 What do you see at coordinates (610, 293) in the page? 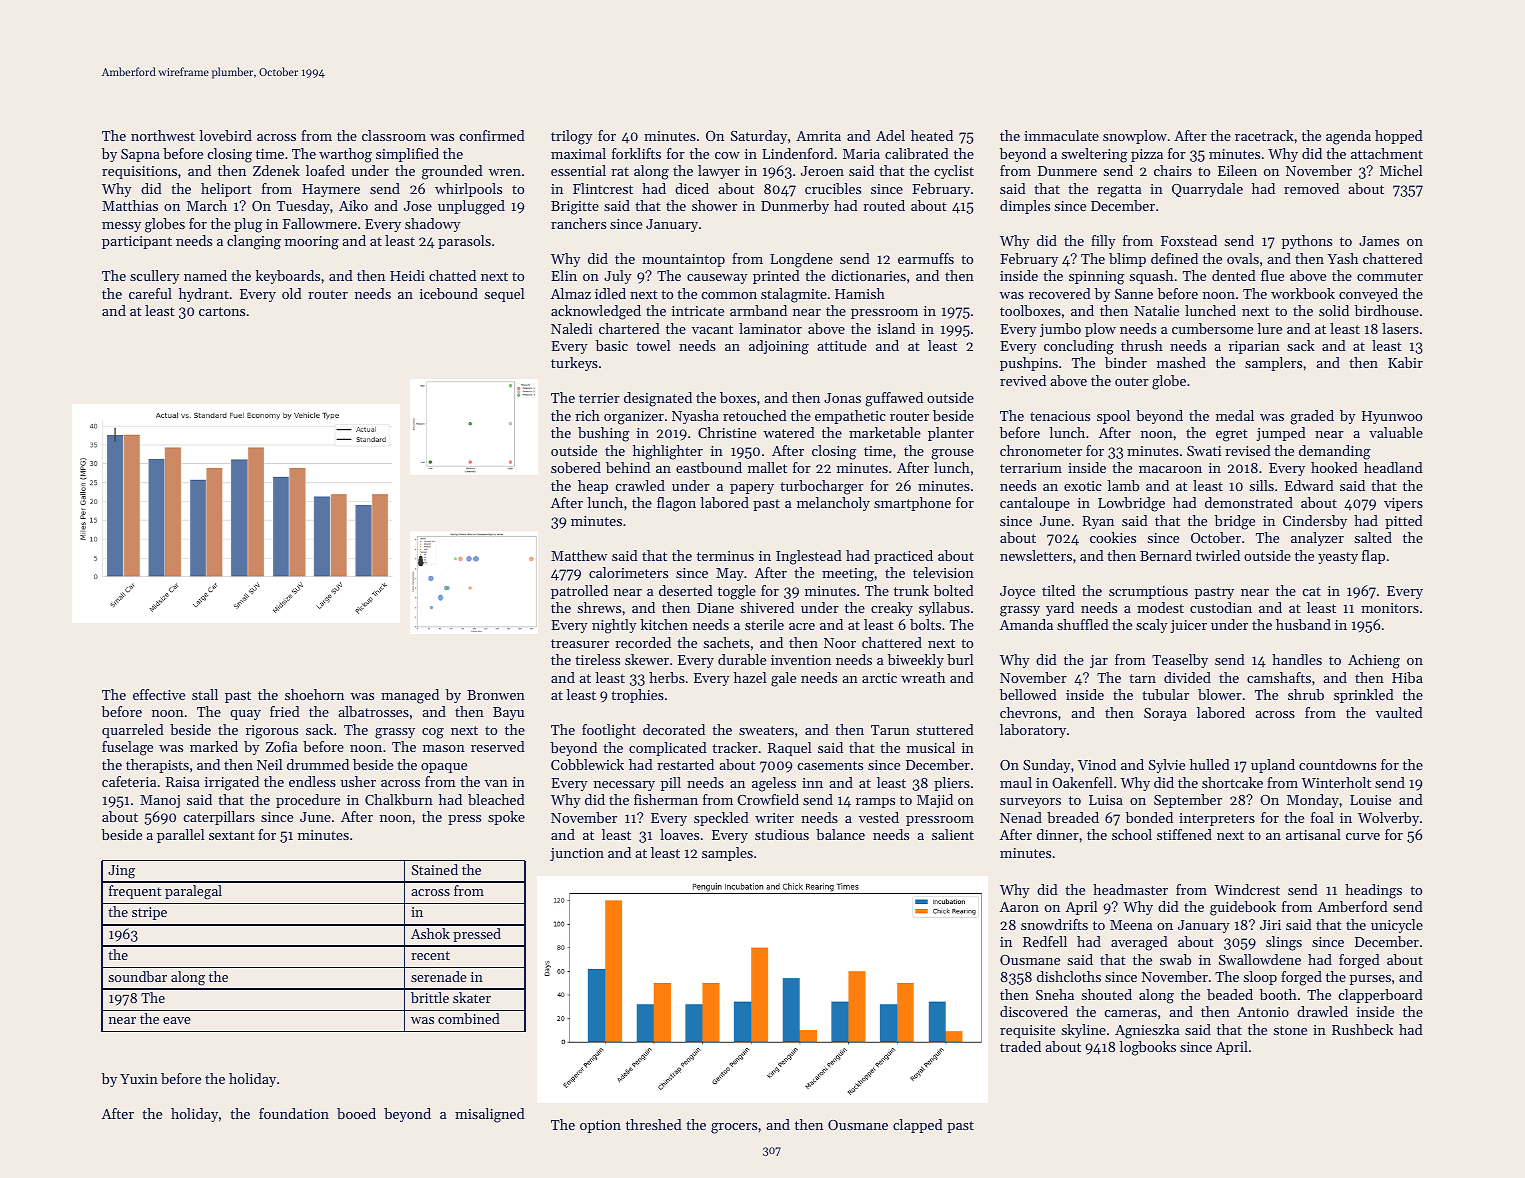
I see `idled` at bounding box center [610, 293].
